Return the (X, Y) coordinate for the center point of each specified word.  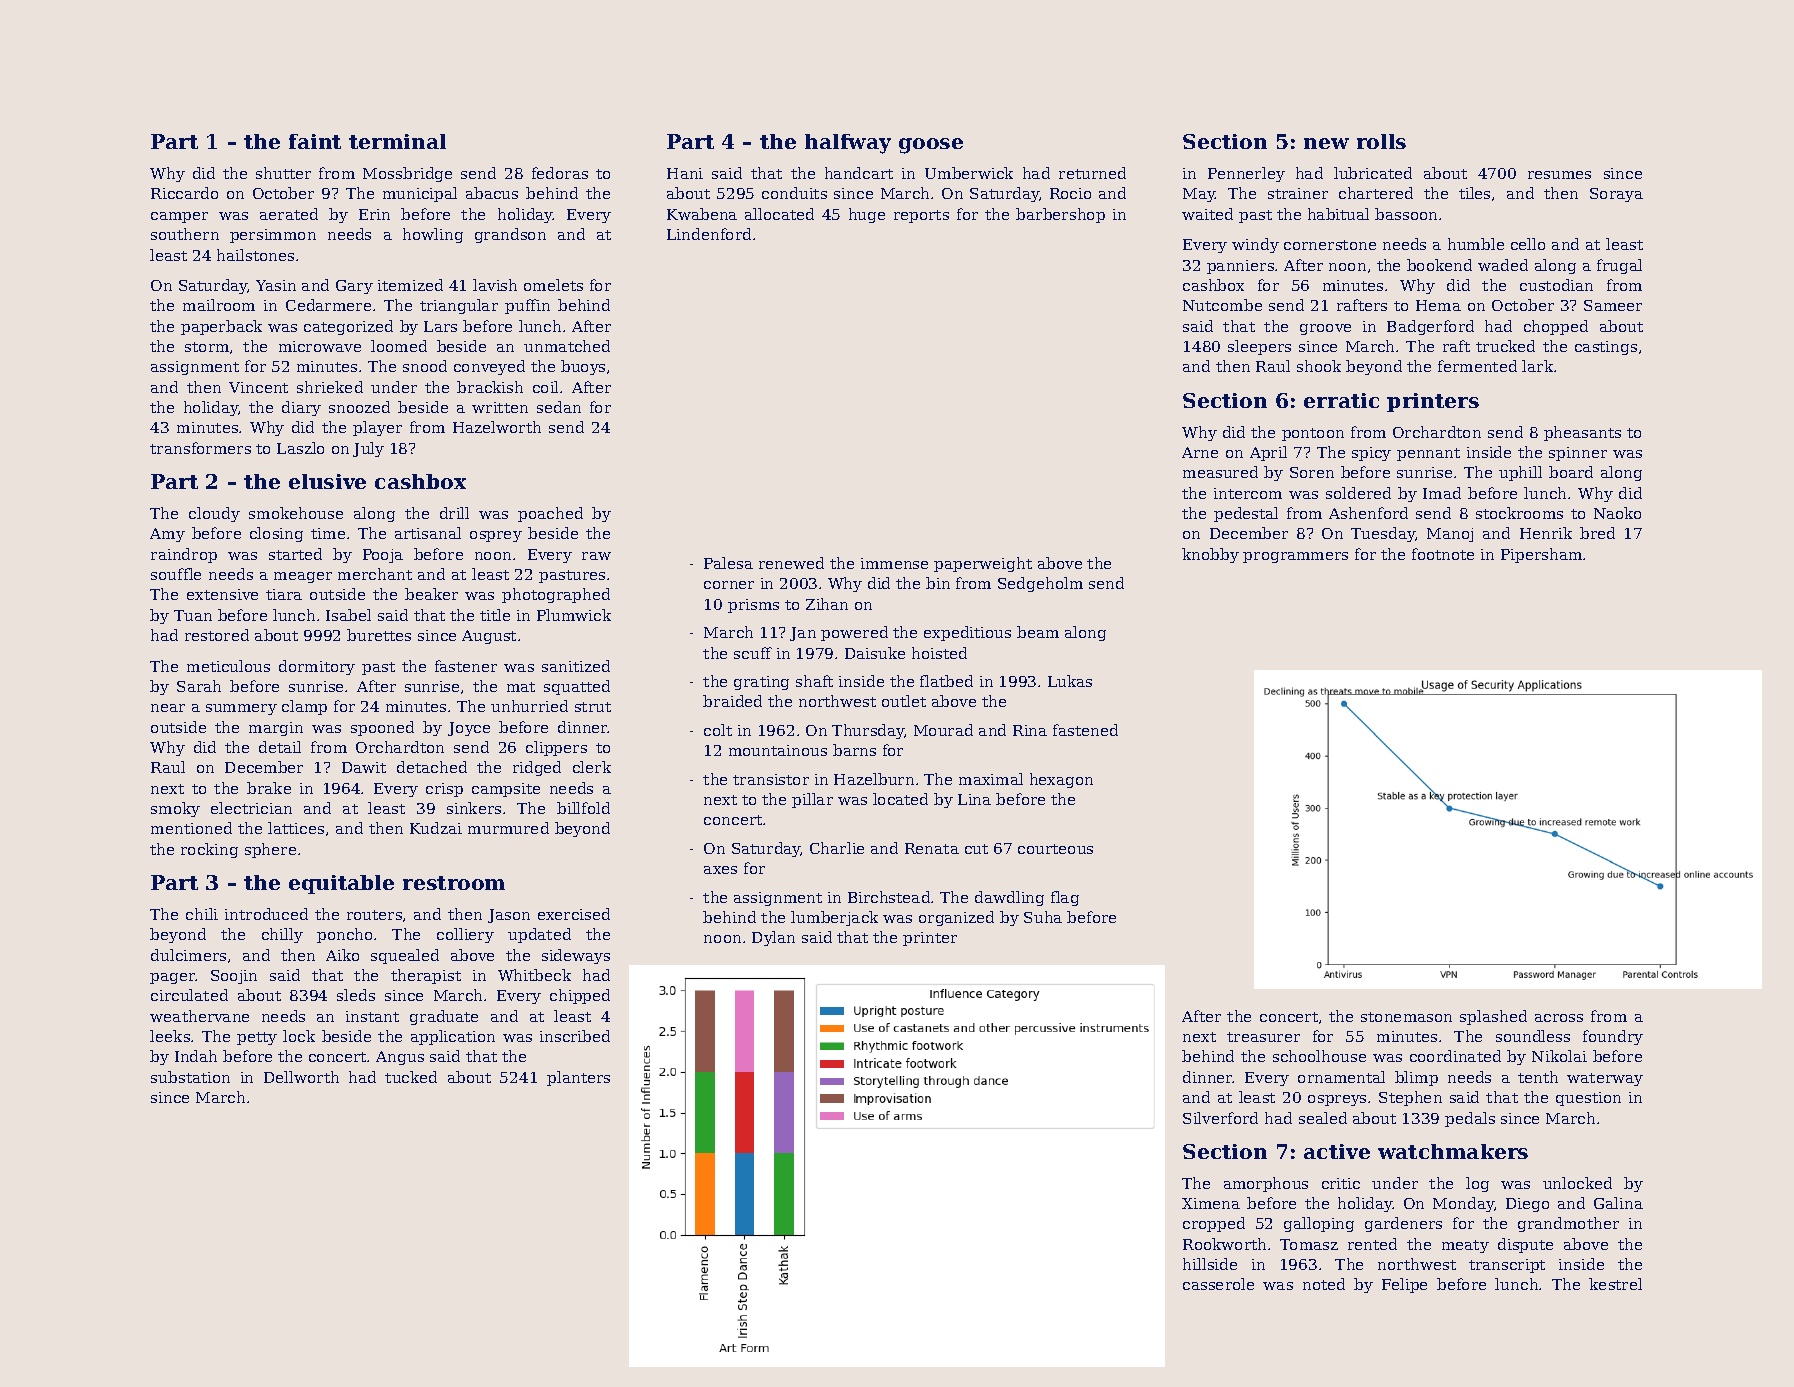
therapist (426, 976)
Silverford (1220, 1118)
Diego (1527, 1205)
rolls (1381, 141)
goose (931, 146)
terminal (397, 141)
